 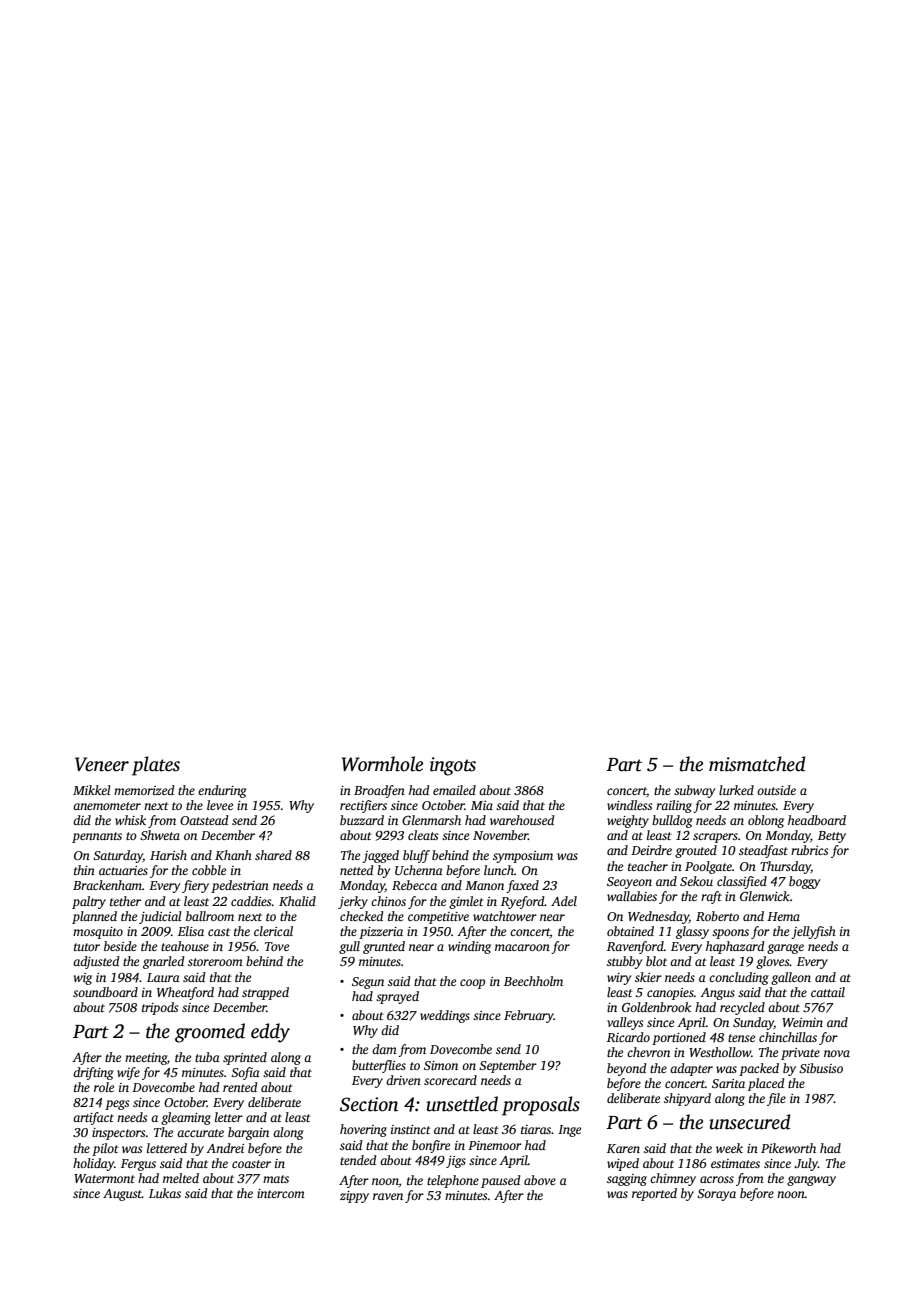 I want to click on mismatched, so click(x=757, y=764).
